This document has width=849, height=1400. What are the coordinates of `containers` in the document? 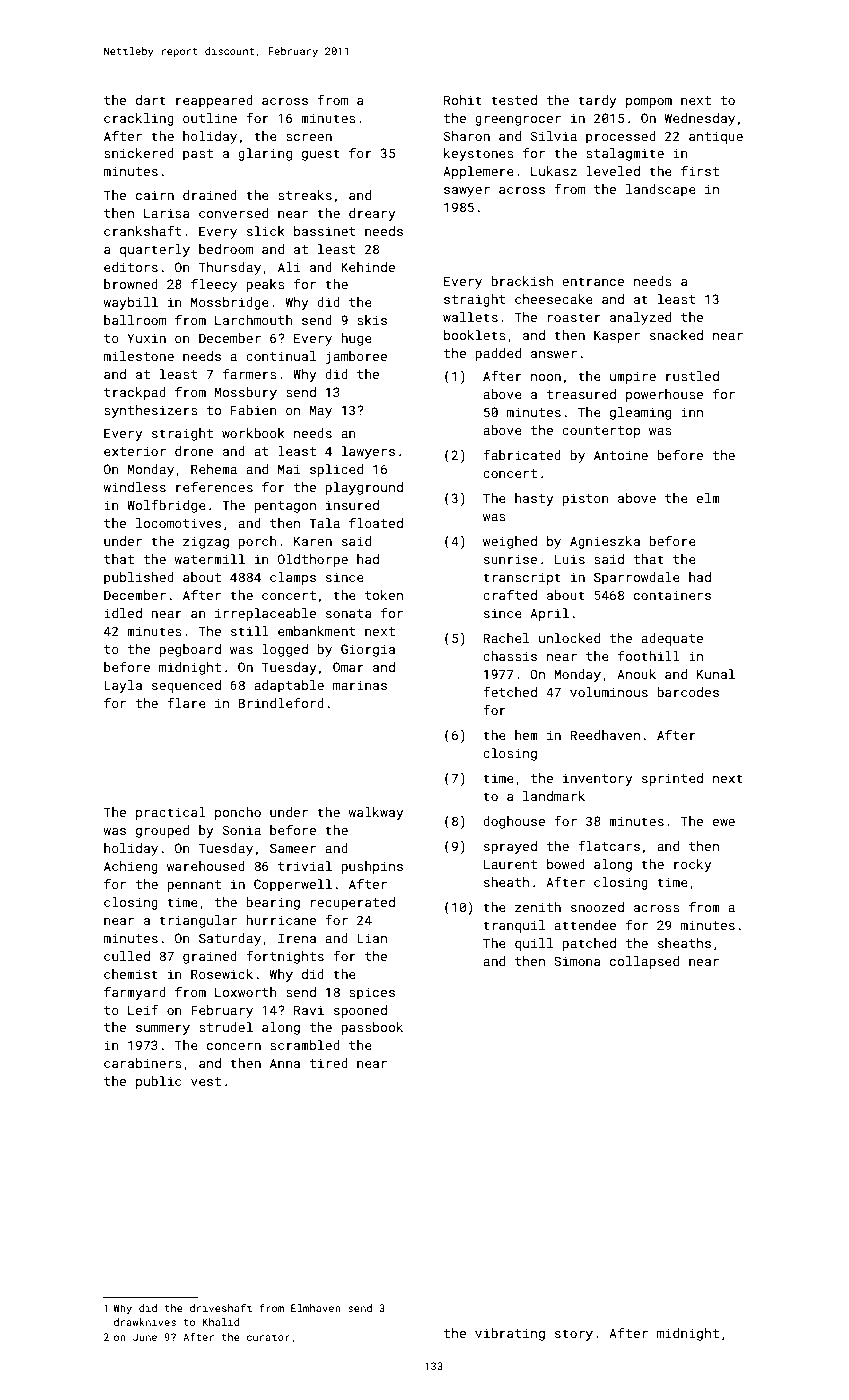 It's located at (672, 595).
